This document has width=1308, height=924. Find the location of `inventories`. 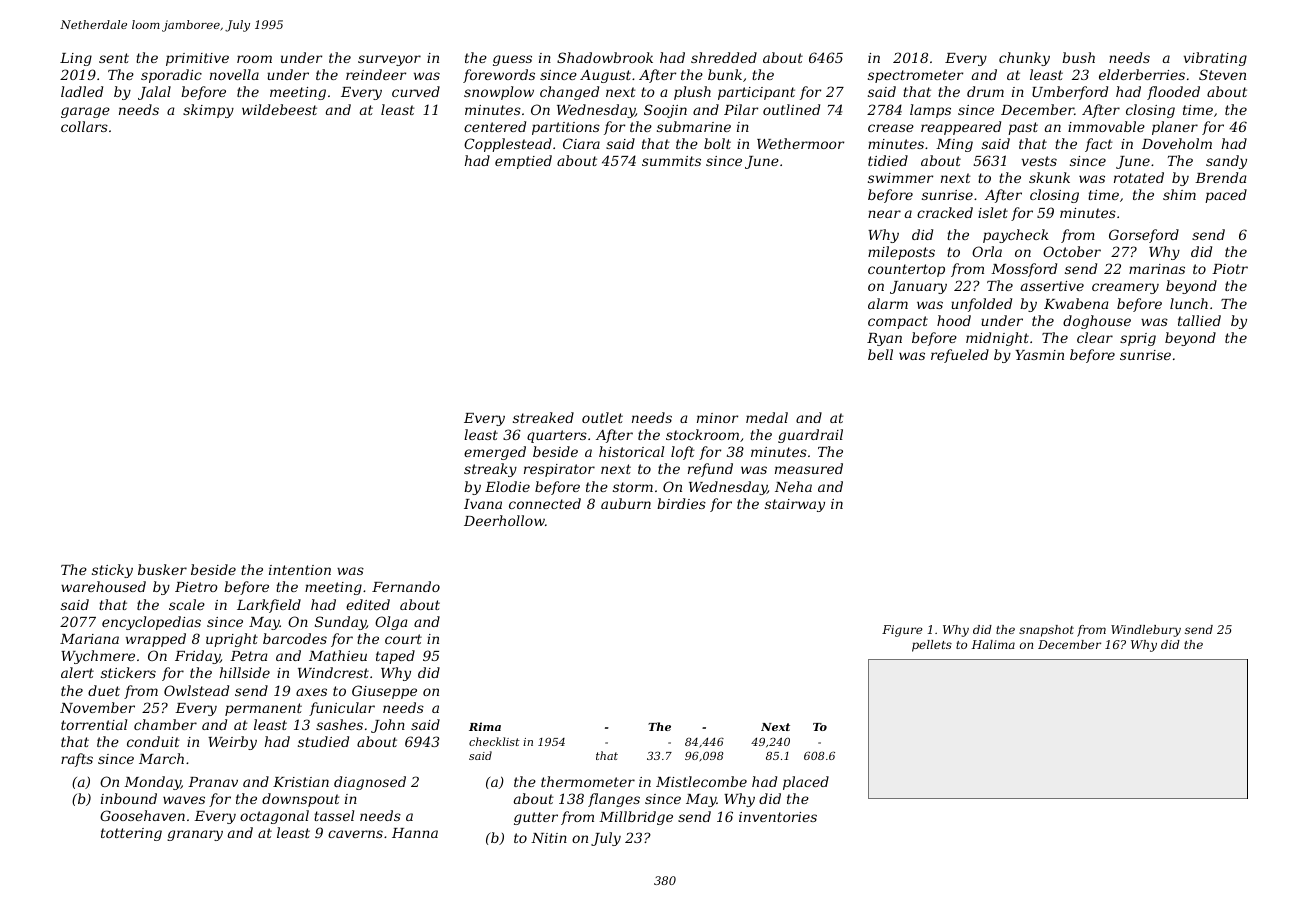

inventories is located at coordinates (778, 817).
